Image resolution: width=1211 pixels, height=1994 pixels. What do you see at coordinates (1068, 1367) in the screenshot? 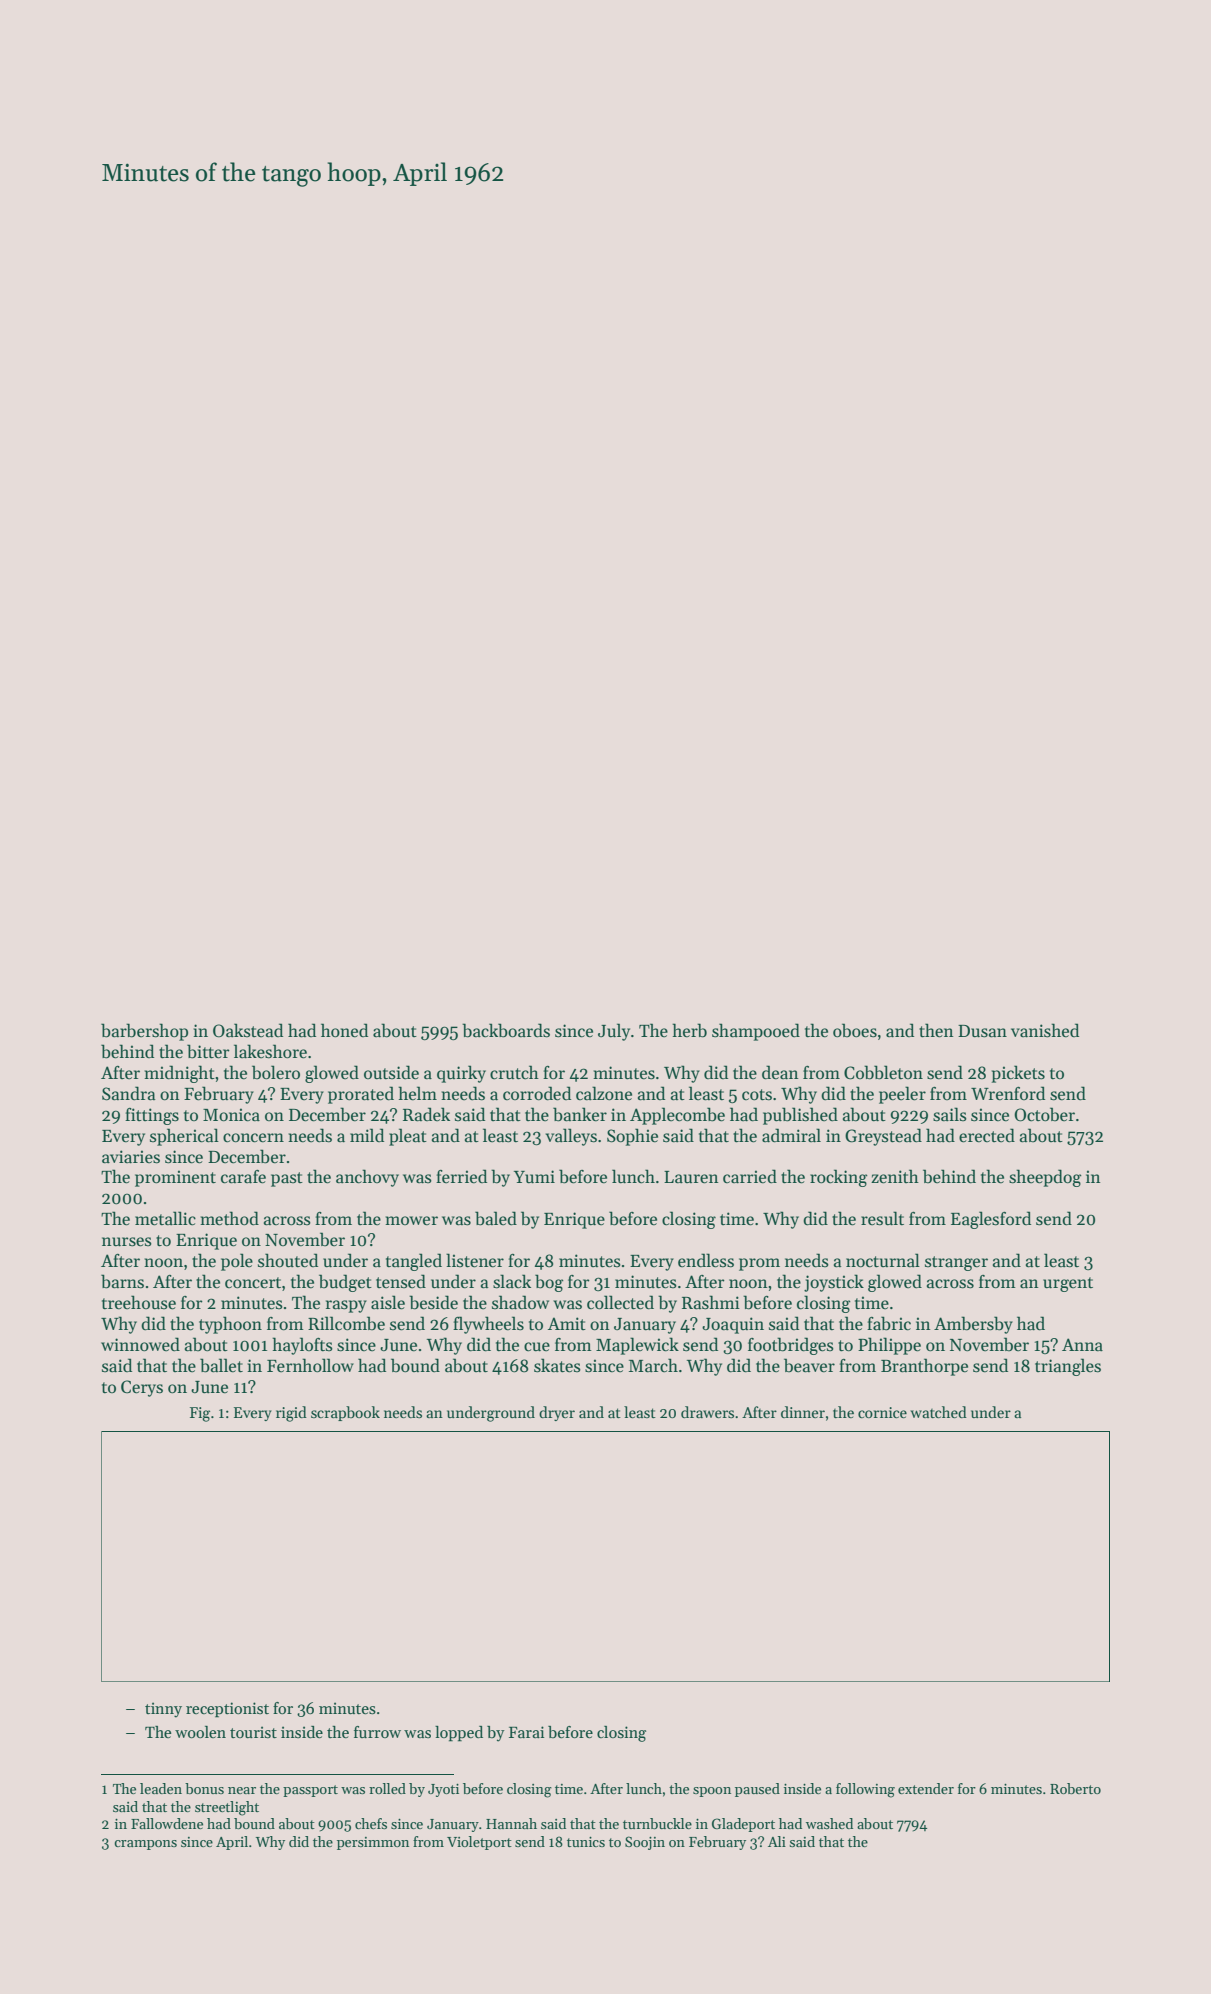
I see `triangles` at bounding box center [1068, 1367].
